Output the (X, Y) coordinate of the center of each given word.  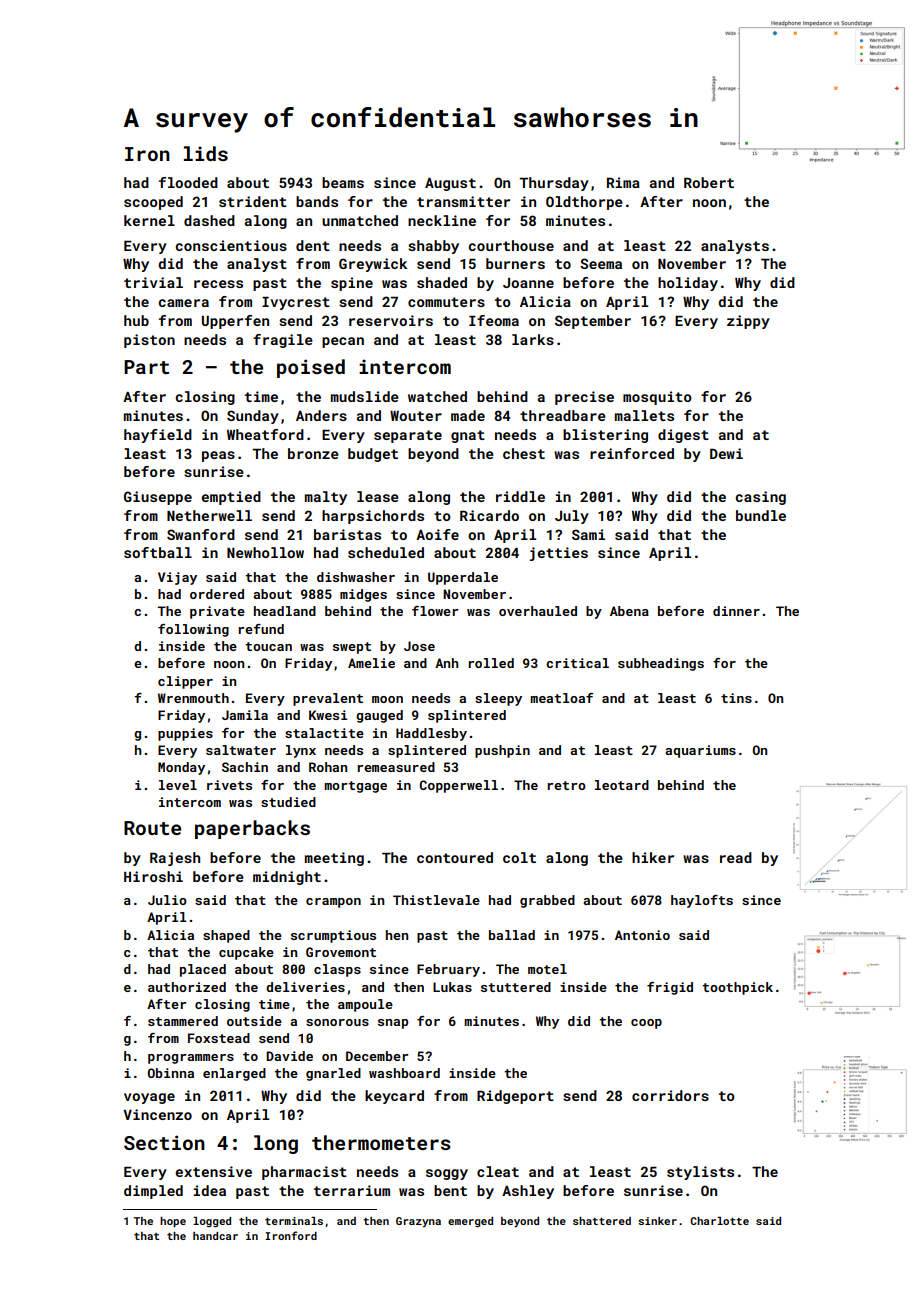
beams (343, 182)
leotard (622, 785)
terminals (294, 1221)
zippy (748, 322)
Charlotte (719, 1221)
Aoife (437, 534)
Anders (321, 415)
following (193, 630)
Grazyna (418, 1222)
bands (317, 201)
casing (760, 498)
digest (683, 436)
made (468, 415)
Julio (167, 900)
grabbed (547, 901)
